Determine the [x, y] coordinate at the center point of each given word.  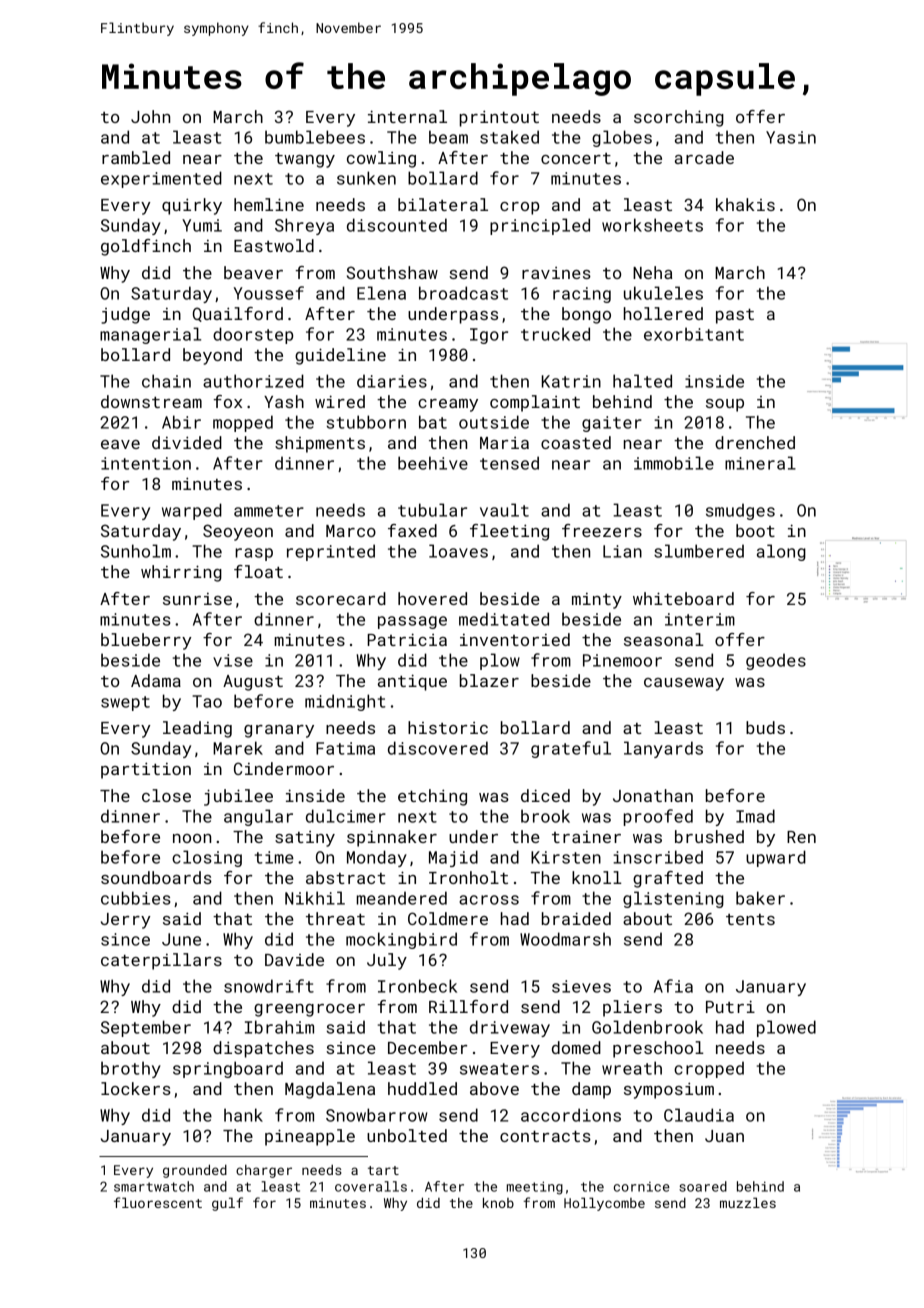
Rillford [468, 1006]
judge [125, 315]
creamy [448, 405]
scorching [679, 118]
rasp [254, 554]
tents [750, 919]
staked [509, 137]
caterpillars [161, 961]
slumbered [699, 551]
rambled [136, 157]
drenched [755, 442]
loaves [458, 551]
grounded [195, 1171]
